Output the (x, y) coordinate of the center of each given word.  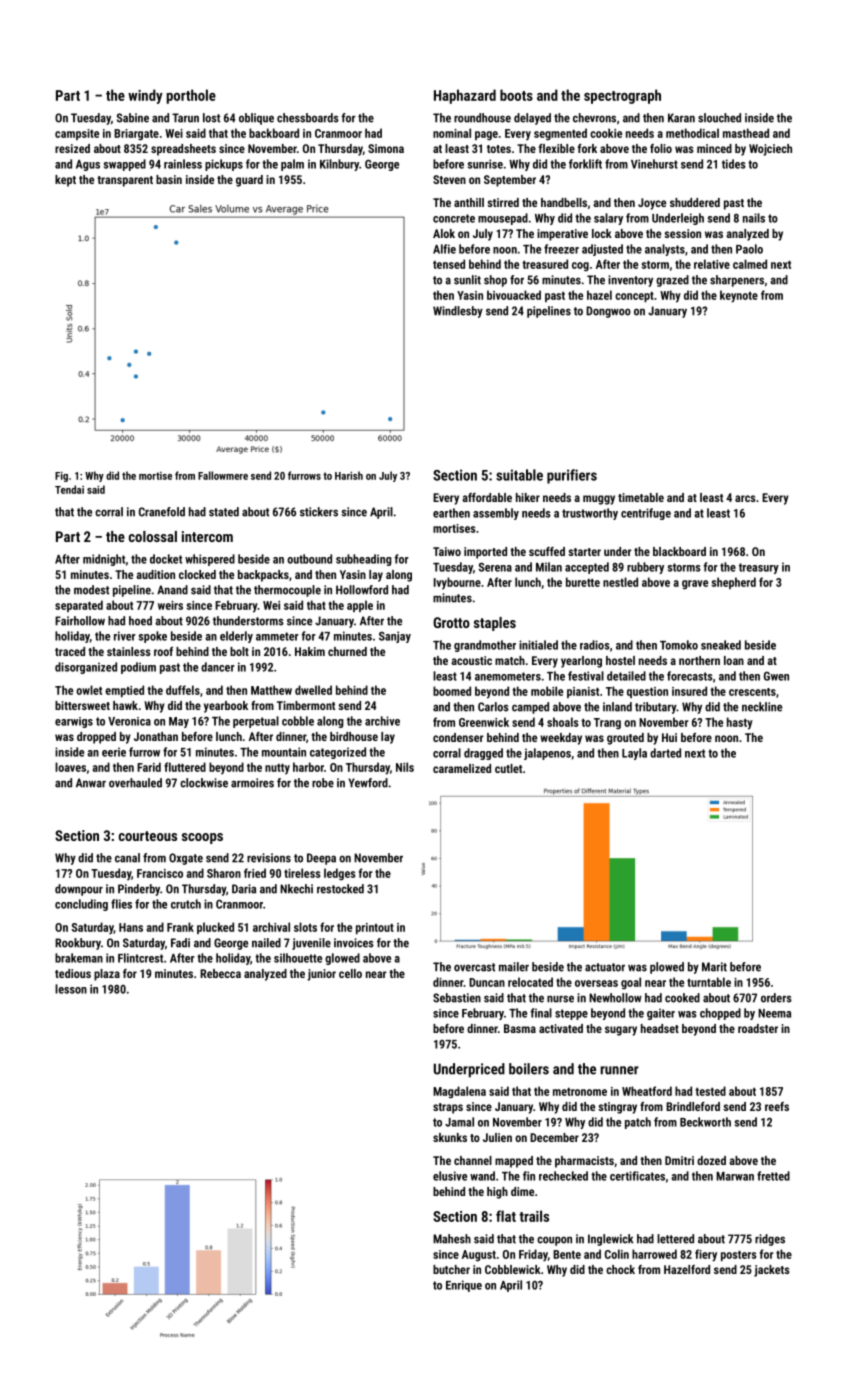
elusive (450, 1176)
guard (249, 181)
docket (166, 559)
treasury (759, 568)
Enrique (464, 1286)
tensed (449, 264)
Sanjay (395, 637)
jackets (772, 1271)
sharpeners (737, 281)
